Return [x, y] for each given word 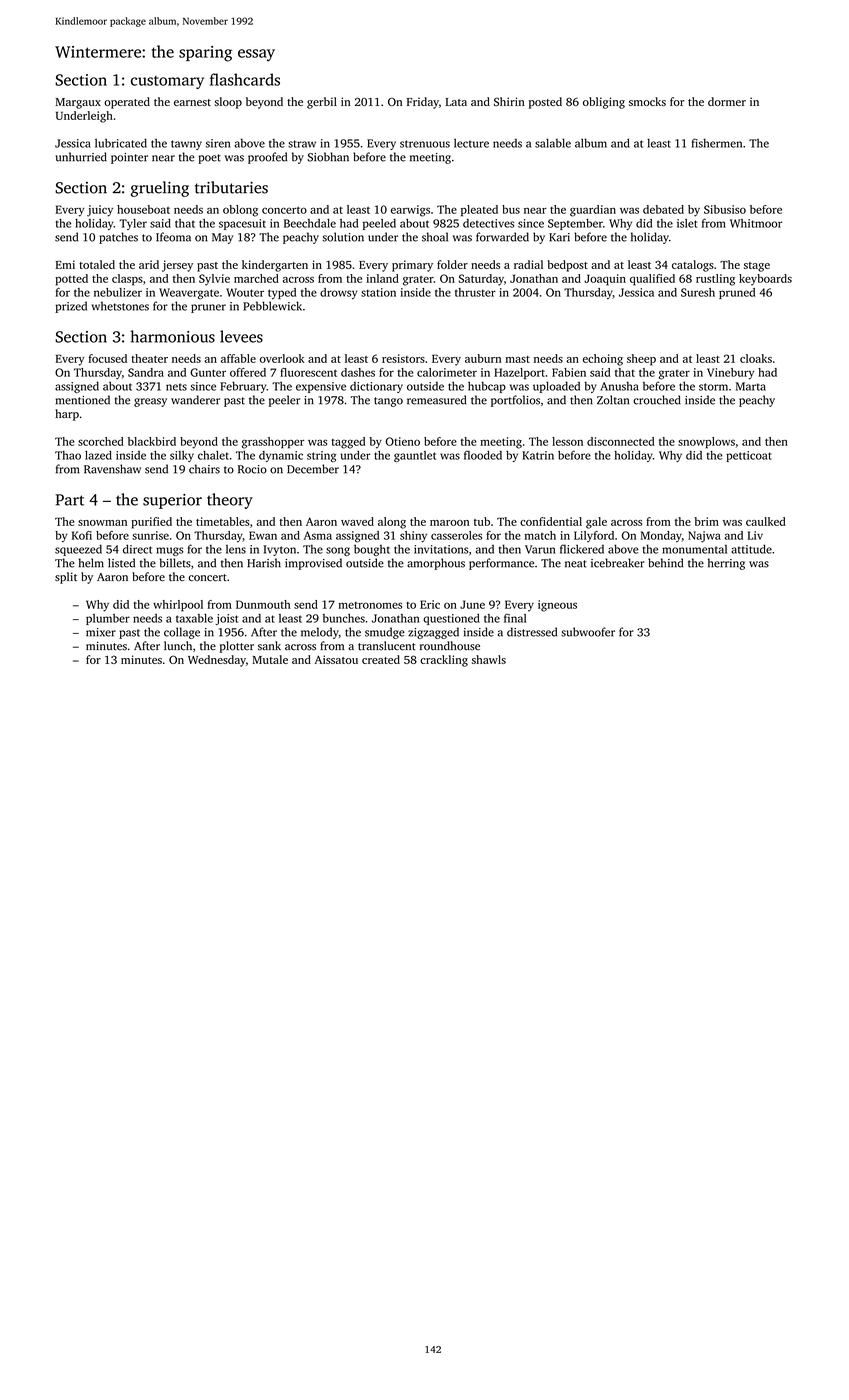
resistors [403, 358]
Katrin [538, 455]
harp [67, 415]
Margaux [78, 103]
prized [71, 307]
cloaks [756, 358]
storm [713, 387]
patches [118, 238]
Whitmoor [756, 223]
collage [182, 633]
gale [596, 523]
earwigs [410, 211]
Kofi [82, 535]
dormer [727, 101]
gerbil [322, 103]
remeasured [437, 400]
